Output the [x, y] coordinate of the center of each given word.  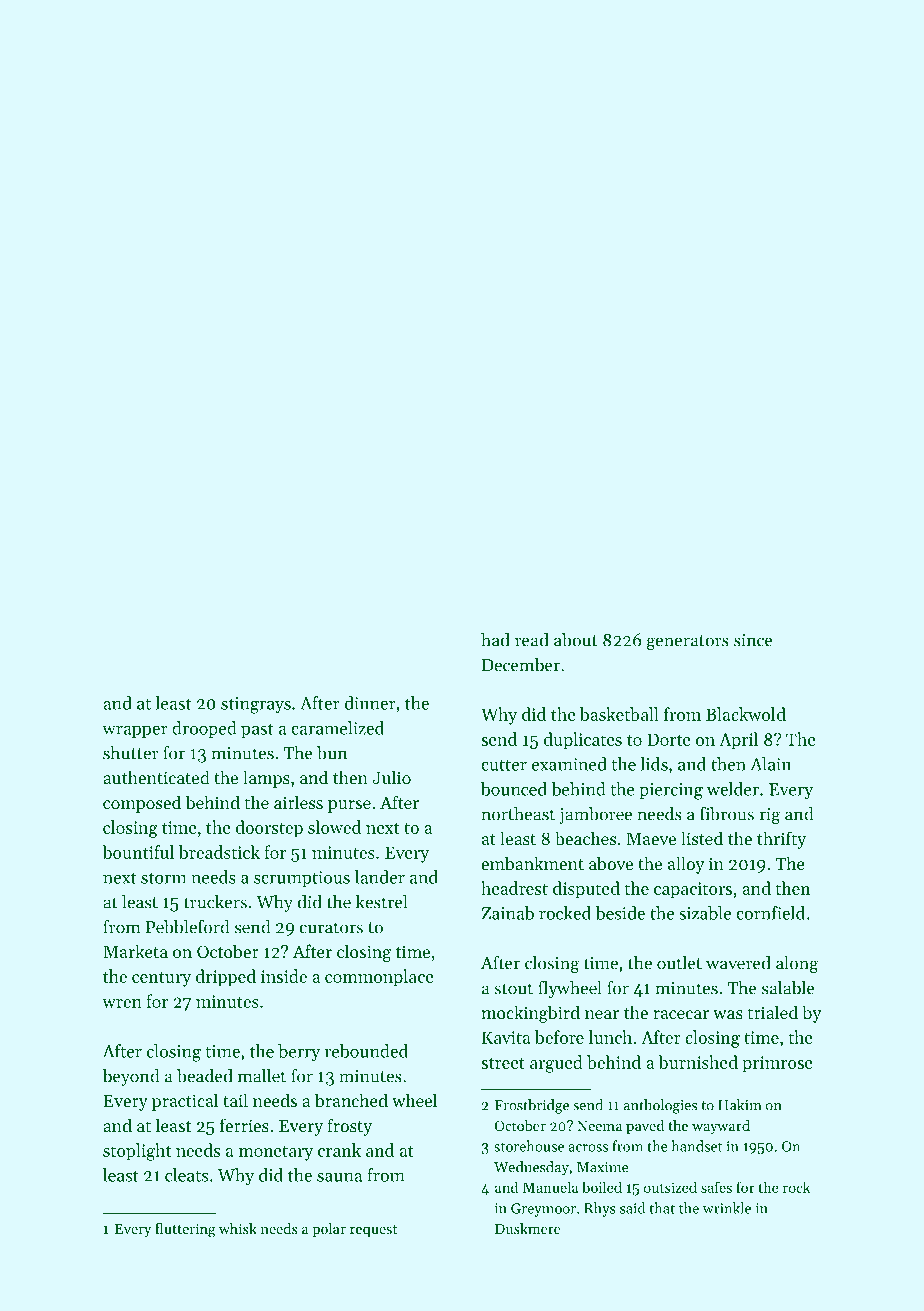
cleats [186, 1175]
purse [349, 806]
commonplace [379, 978]
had [495, 640]
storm [164, 878]
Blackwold [746, 714]
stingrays [256, 705]
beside [620, 913]
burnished [698, 1062]
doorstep [269, 829]
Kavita [506, 1037]
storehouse [529, 1146]
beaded [205, 1076]
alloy [686, 865]
